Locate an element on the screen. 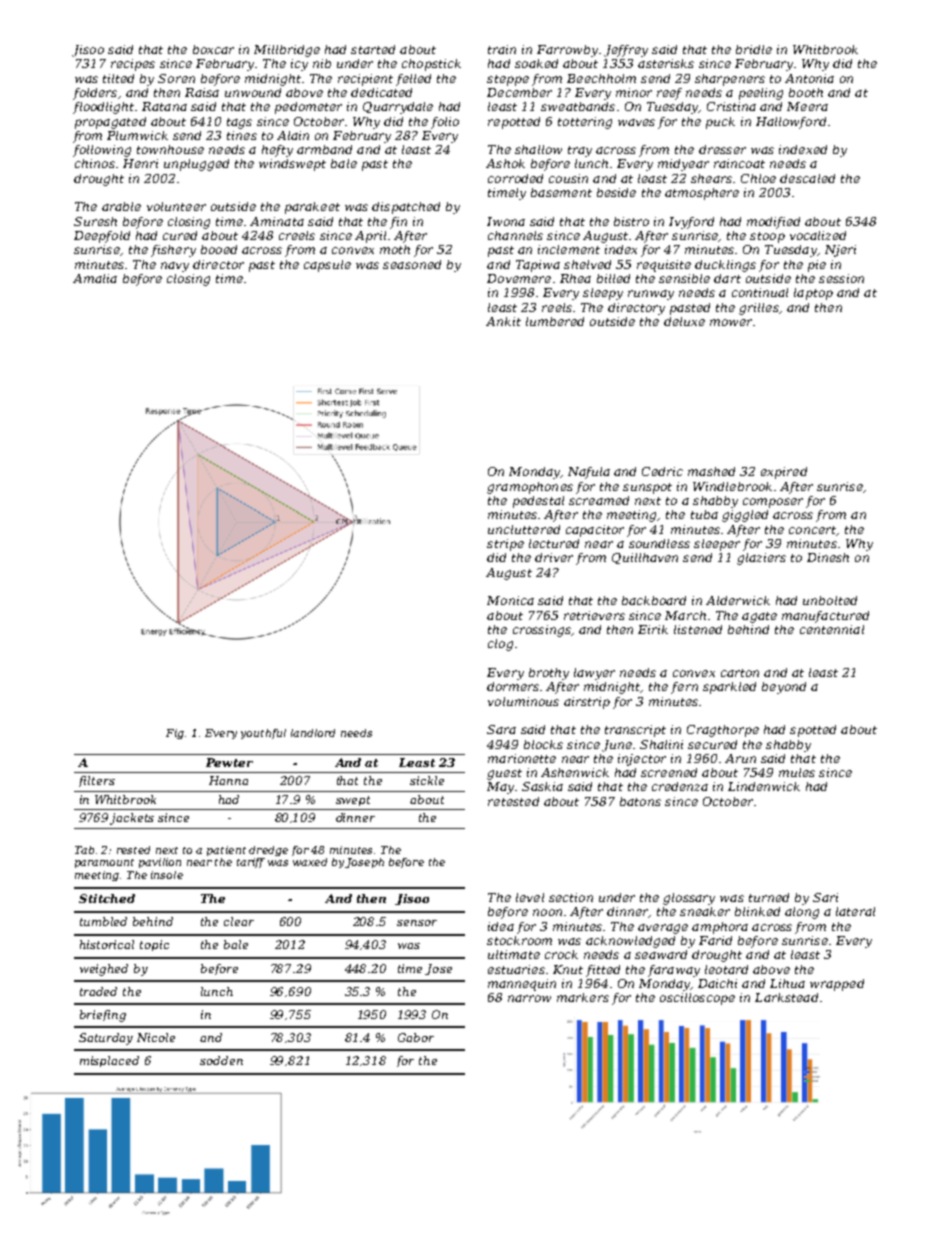 The width and height of the screenshot is (952, 1233). Amalia is located at coordinates (95, 278).
